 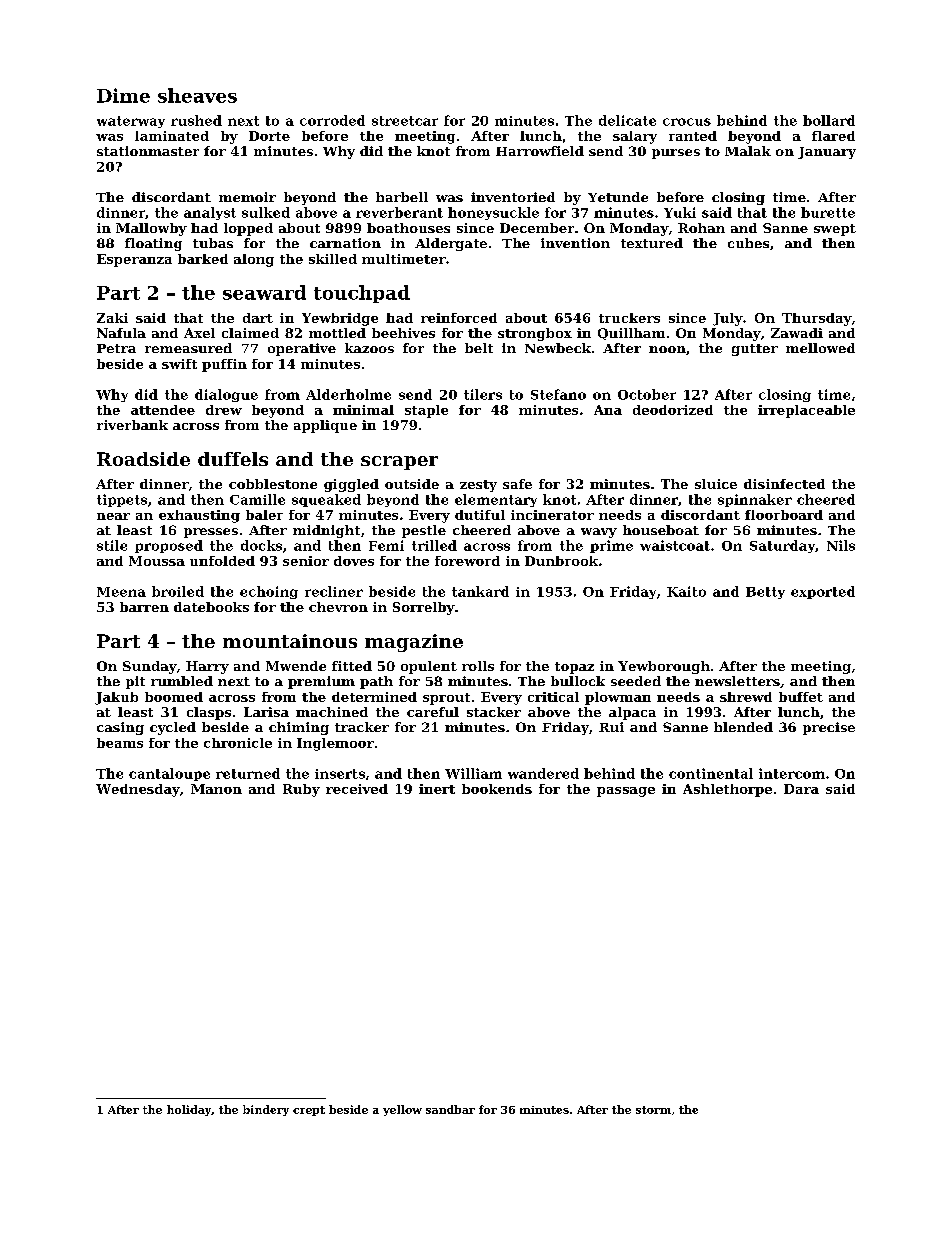 What do you see at coordinates (451, 244) in the page?
I see `Aldergate` at bounding box center [451, 244].
